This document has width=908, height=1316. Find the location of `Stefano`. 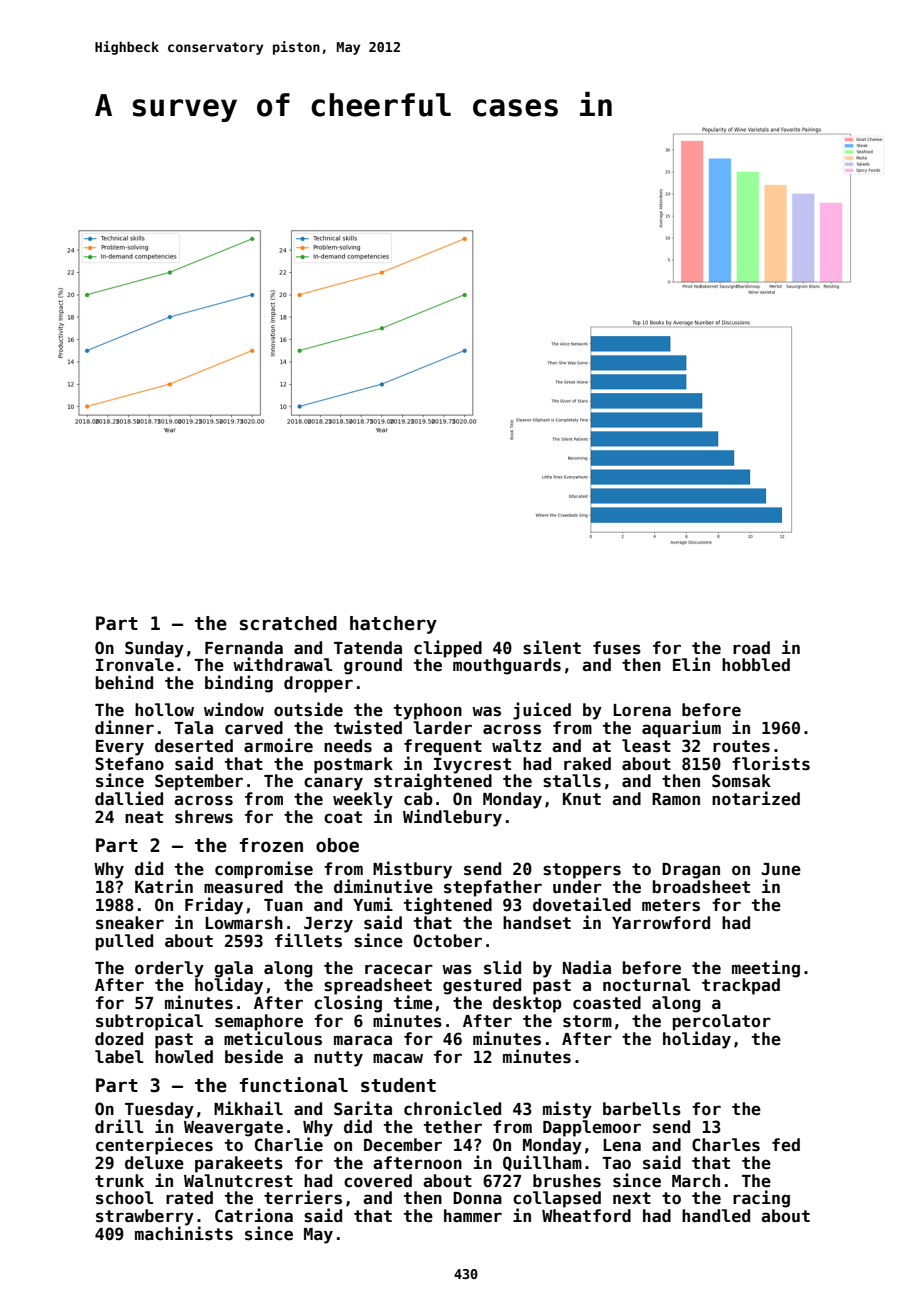

Stefano is located at coordinates (129, 764).
